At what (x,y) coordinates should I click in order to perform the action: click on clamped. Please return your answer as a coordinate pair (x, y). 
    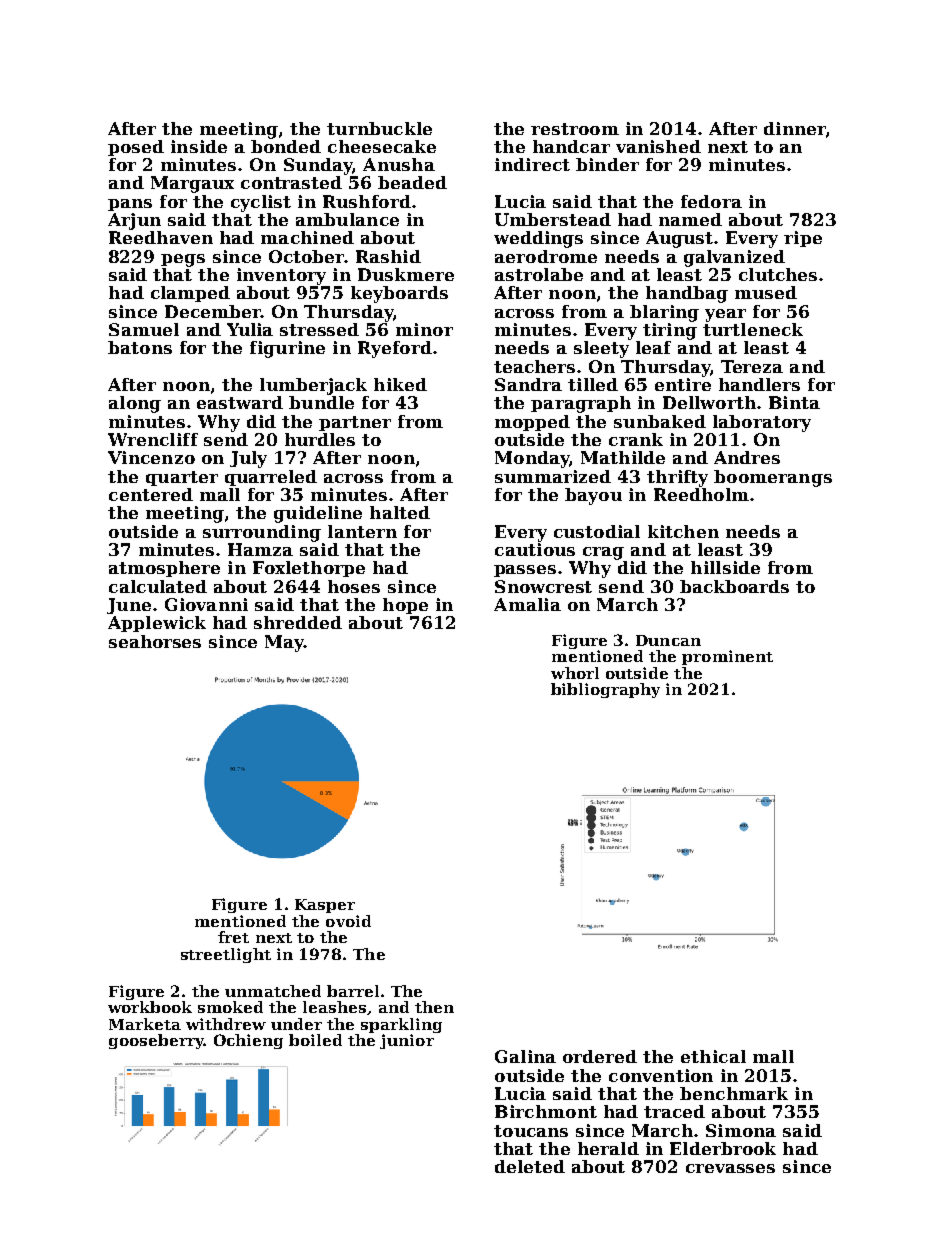
    Looking at the image, I should click on (190, 294).
